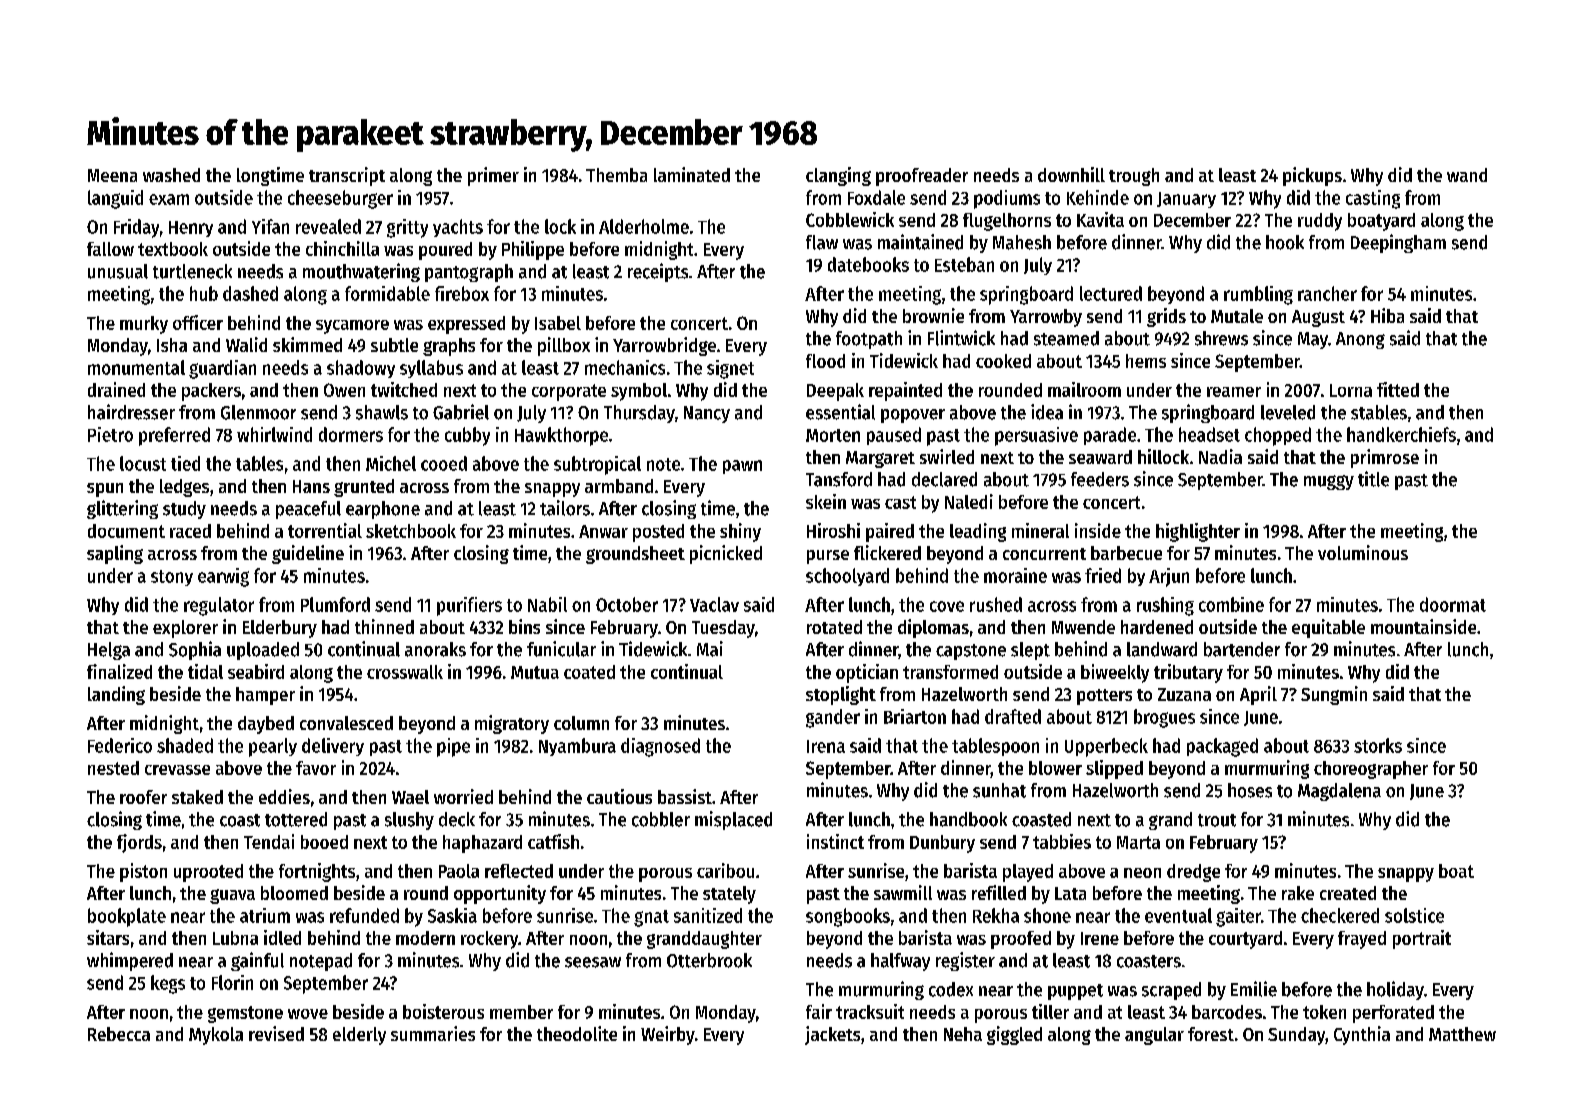 The image size is (1583, 1119). I want to click on barbecue, so click(1126, 553).
